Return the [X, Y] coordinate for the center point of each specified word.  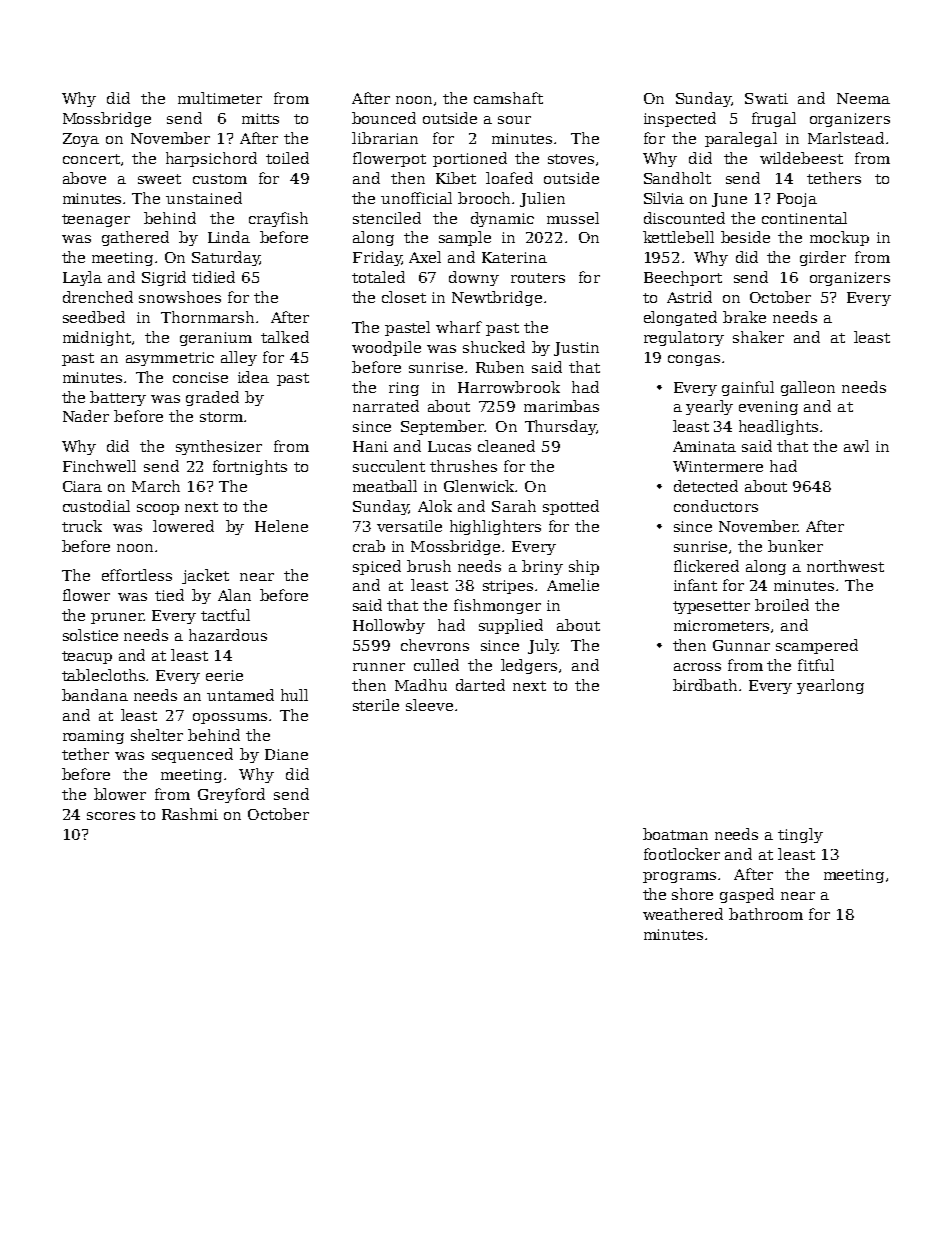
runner [379, 667]
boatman [675, 834]
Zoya [81, 140]
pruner [117, 618]
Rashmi [190, 814]
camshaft [508, 98]
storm [221, 417]
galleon [808, 388]
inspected [680, 119]
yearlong [830, 686]
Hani [370, 446]
